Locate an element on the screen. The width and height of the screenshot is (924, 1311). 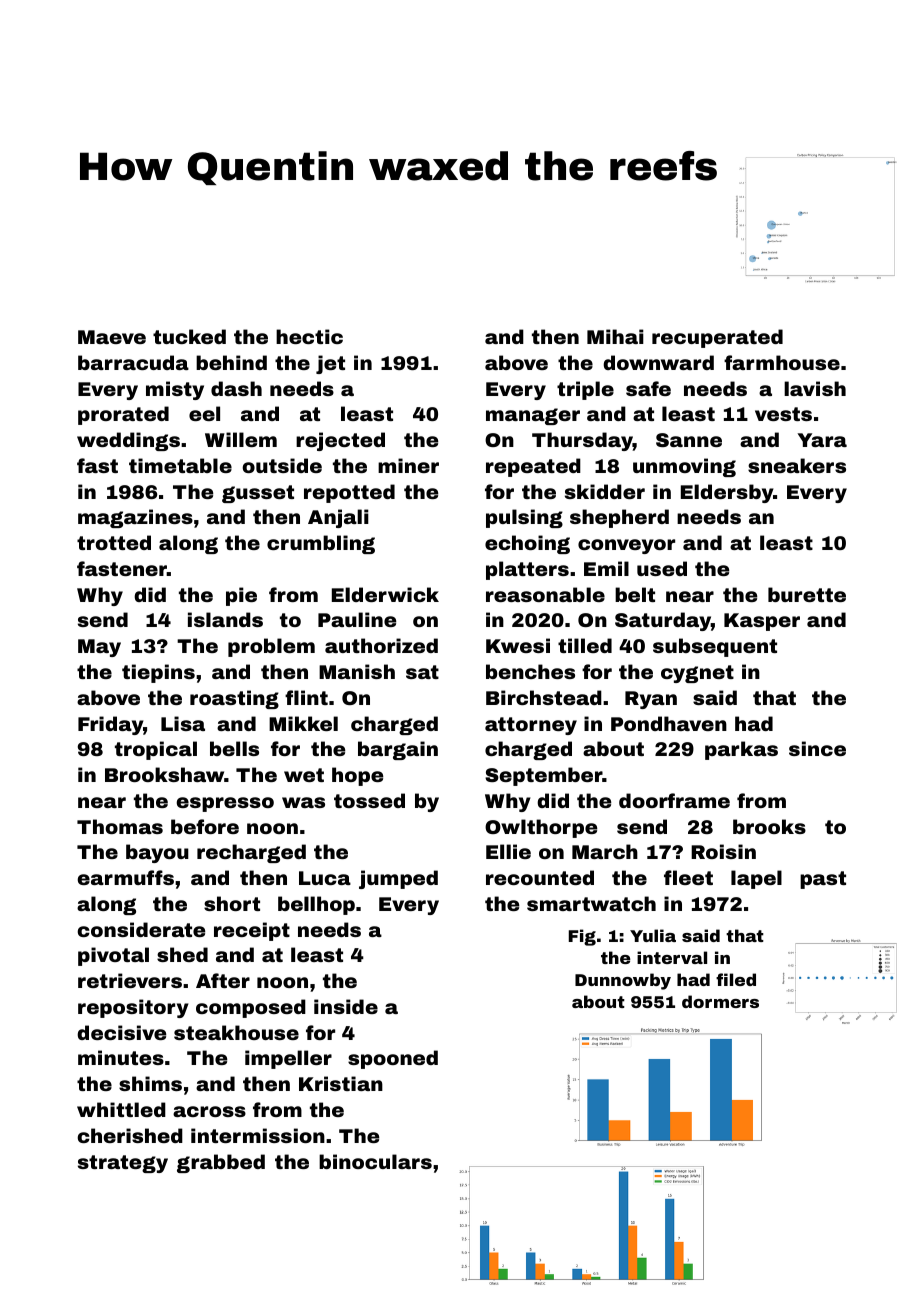
farmhouse is located at coordinates (782, 362).
